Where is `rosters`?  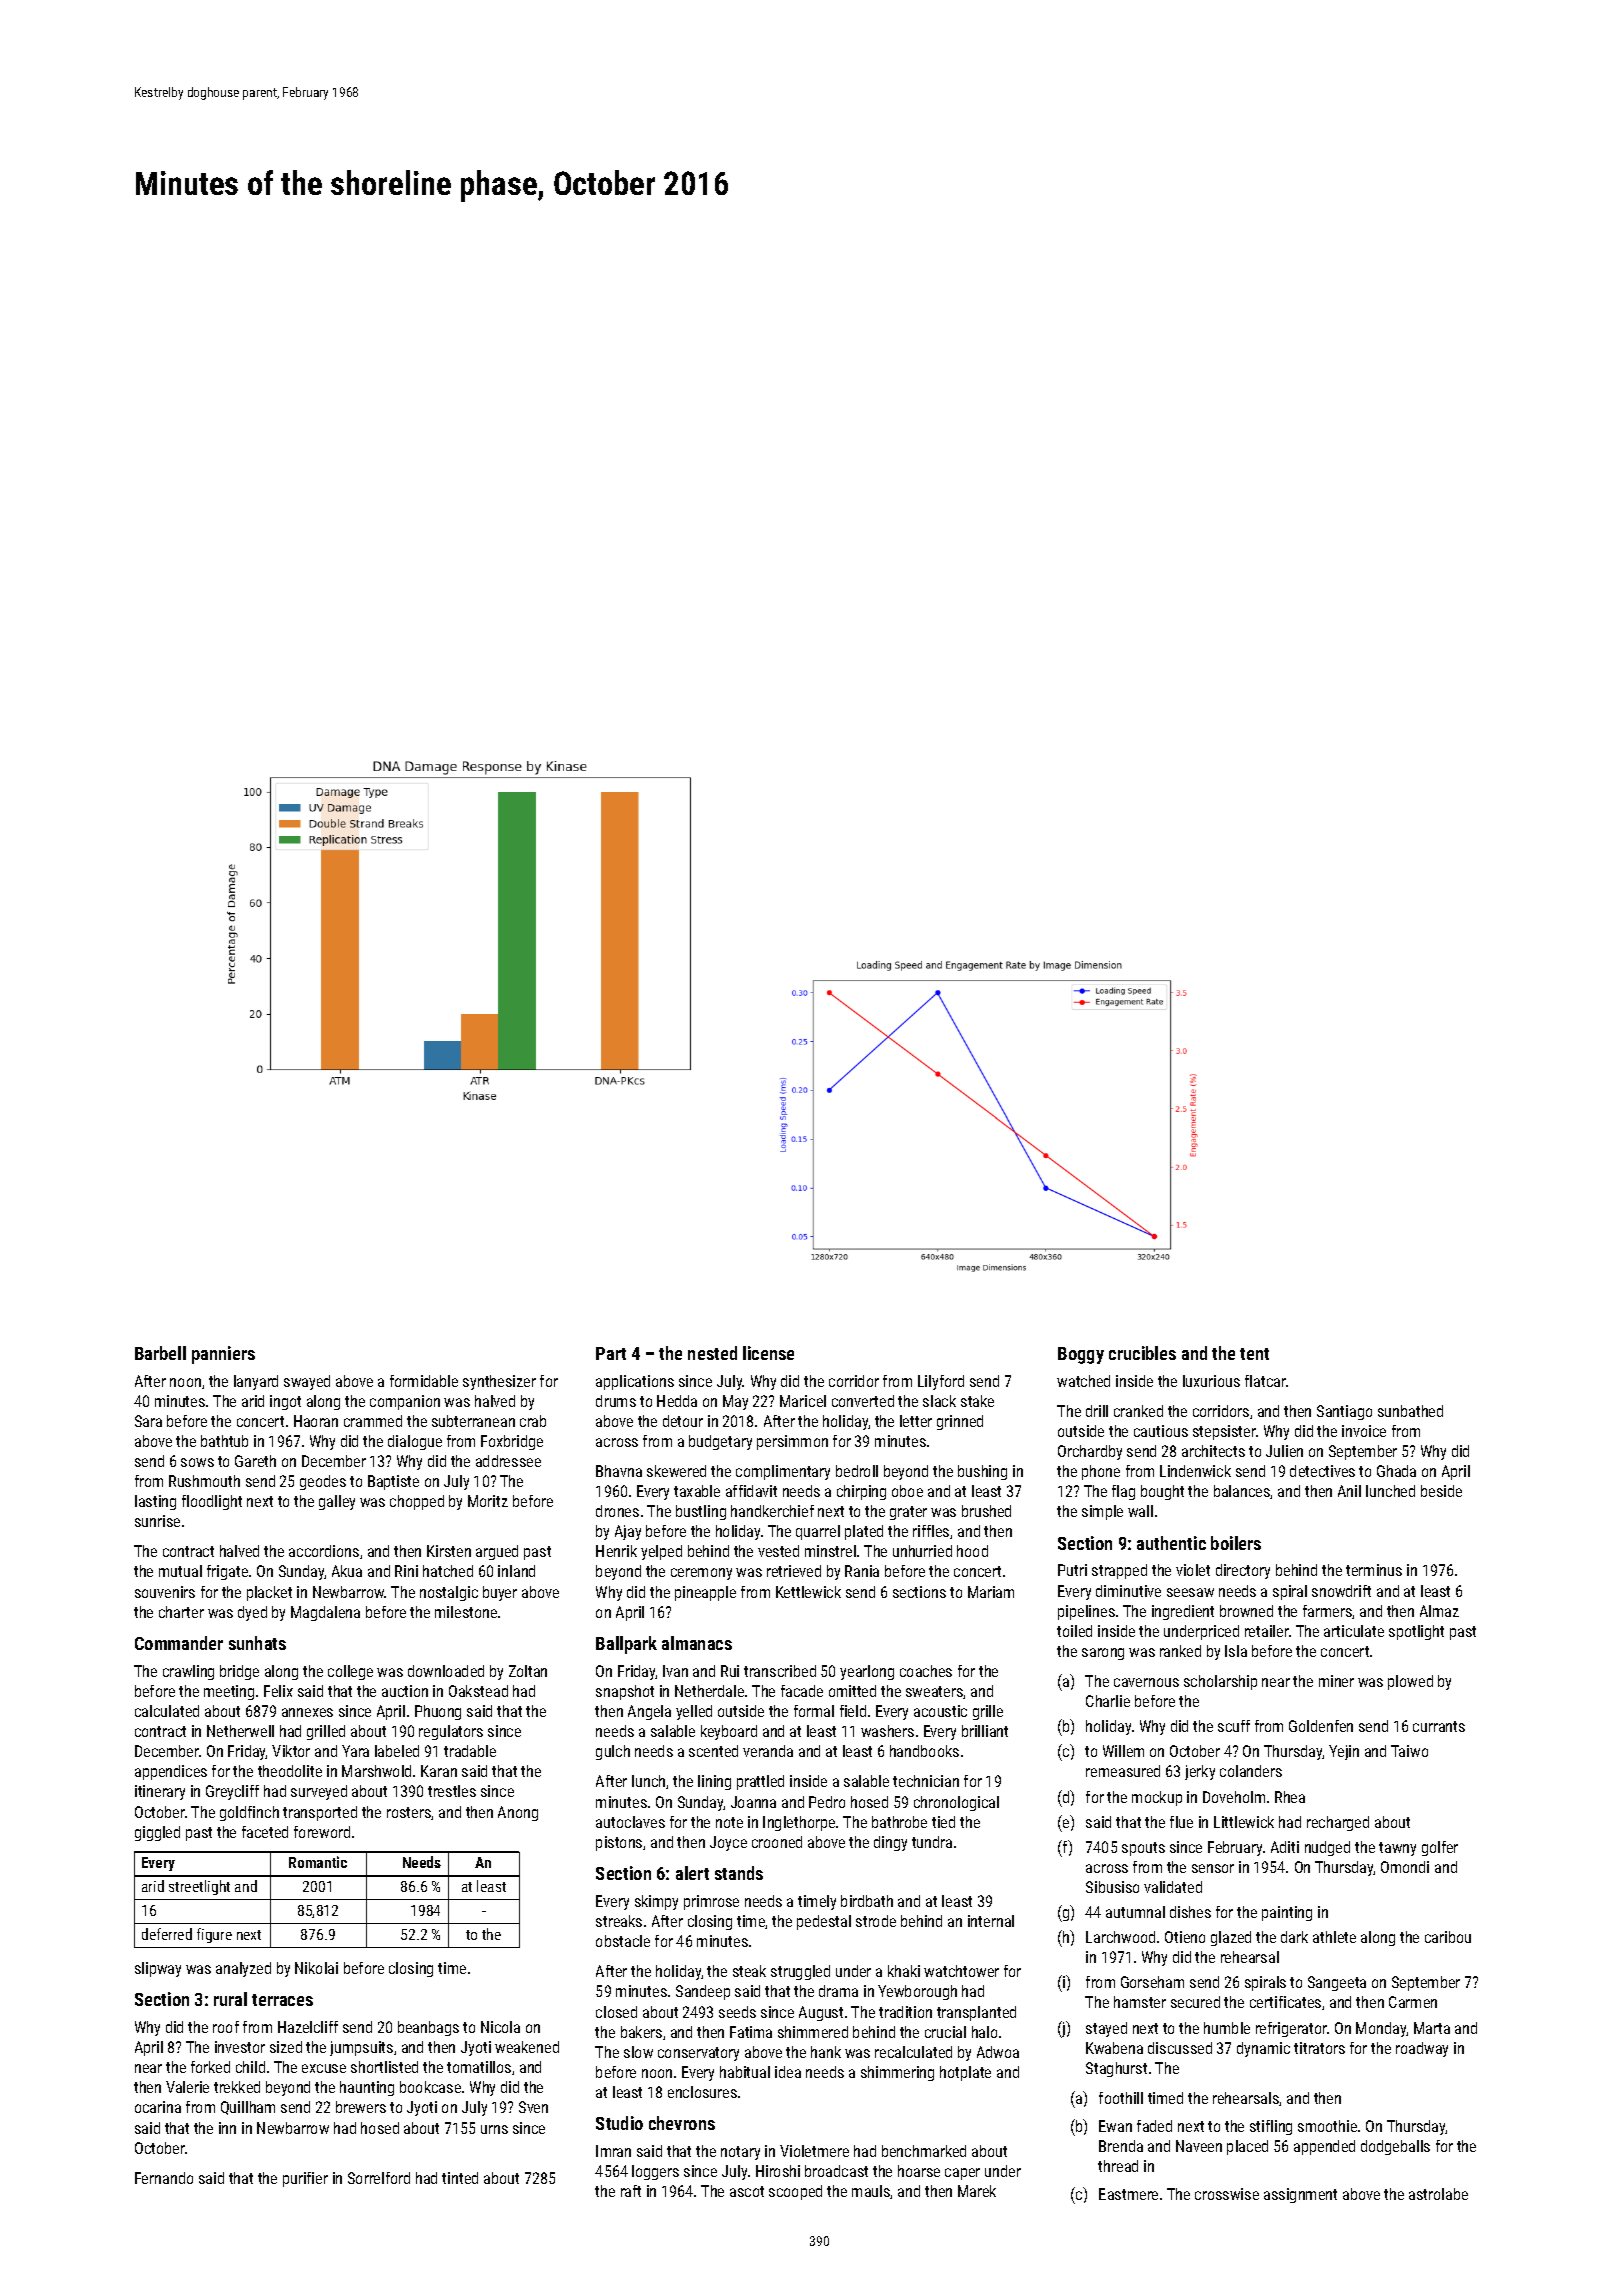
rosters is located at coordinates (409, 1812).
